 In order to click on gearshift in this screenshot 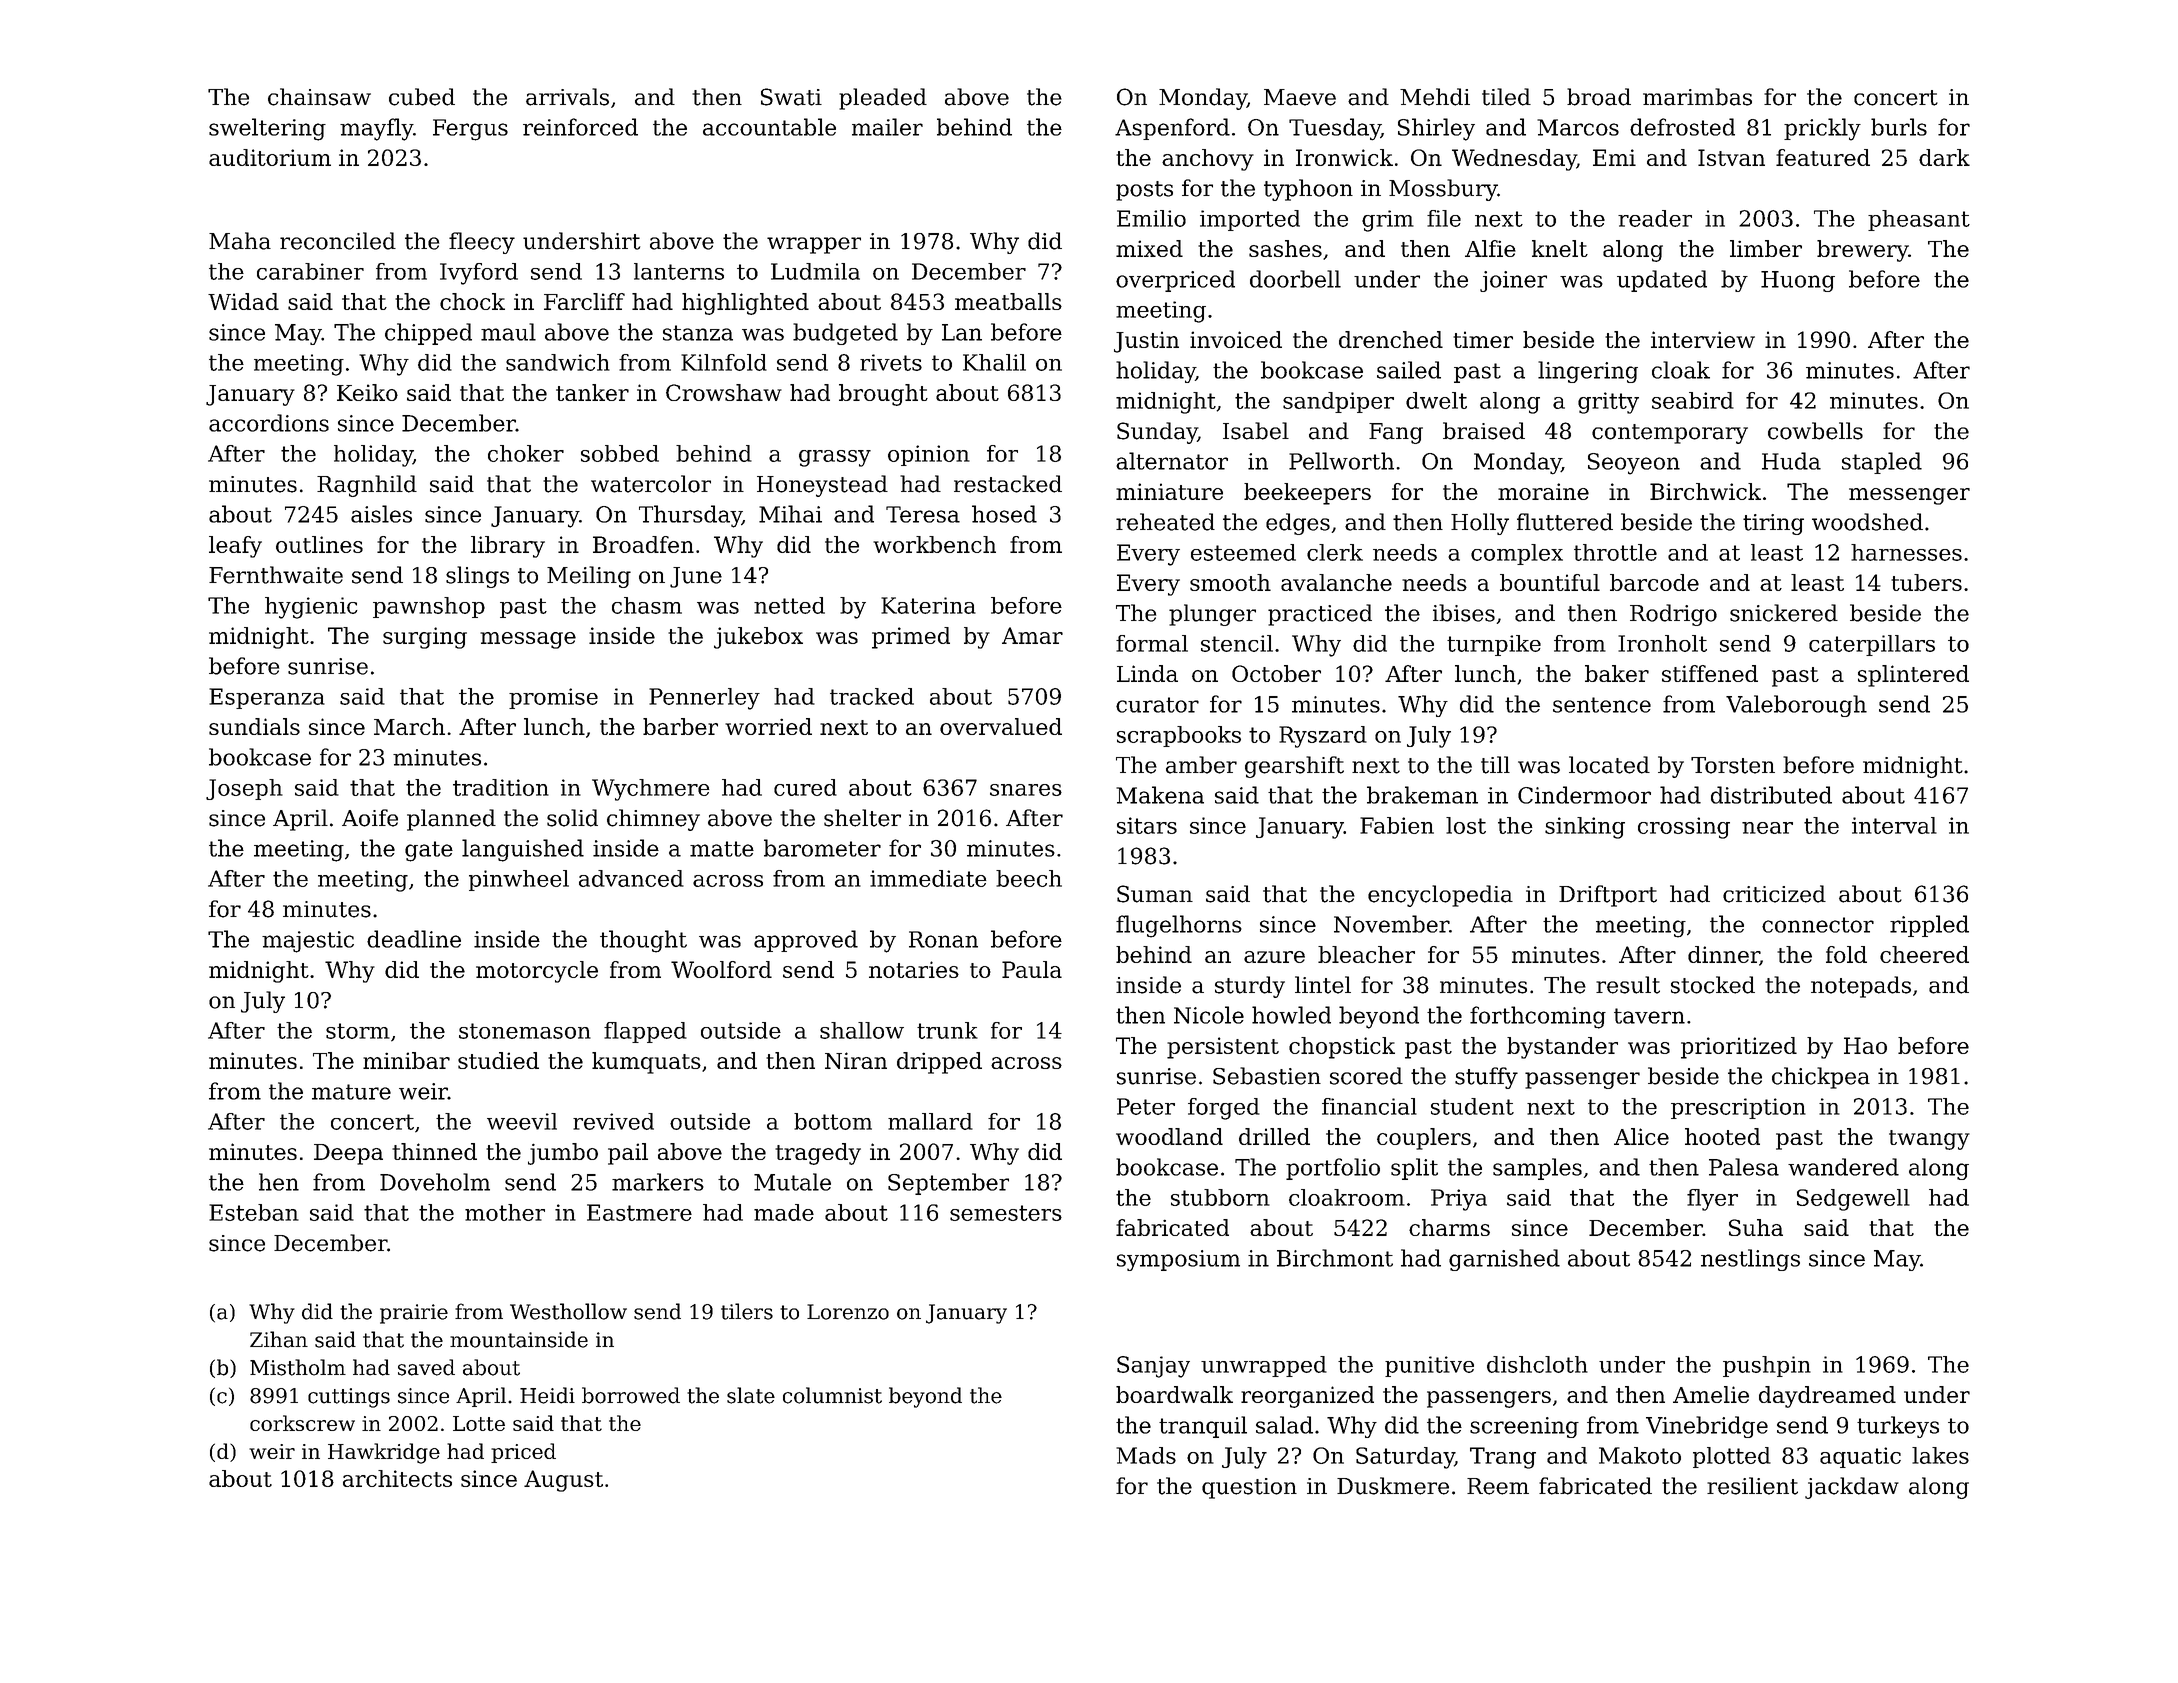, I will do `click(1294, 767)`.
